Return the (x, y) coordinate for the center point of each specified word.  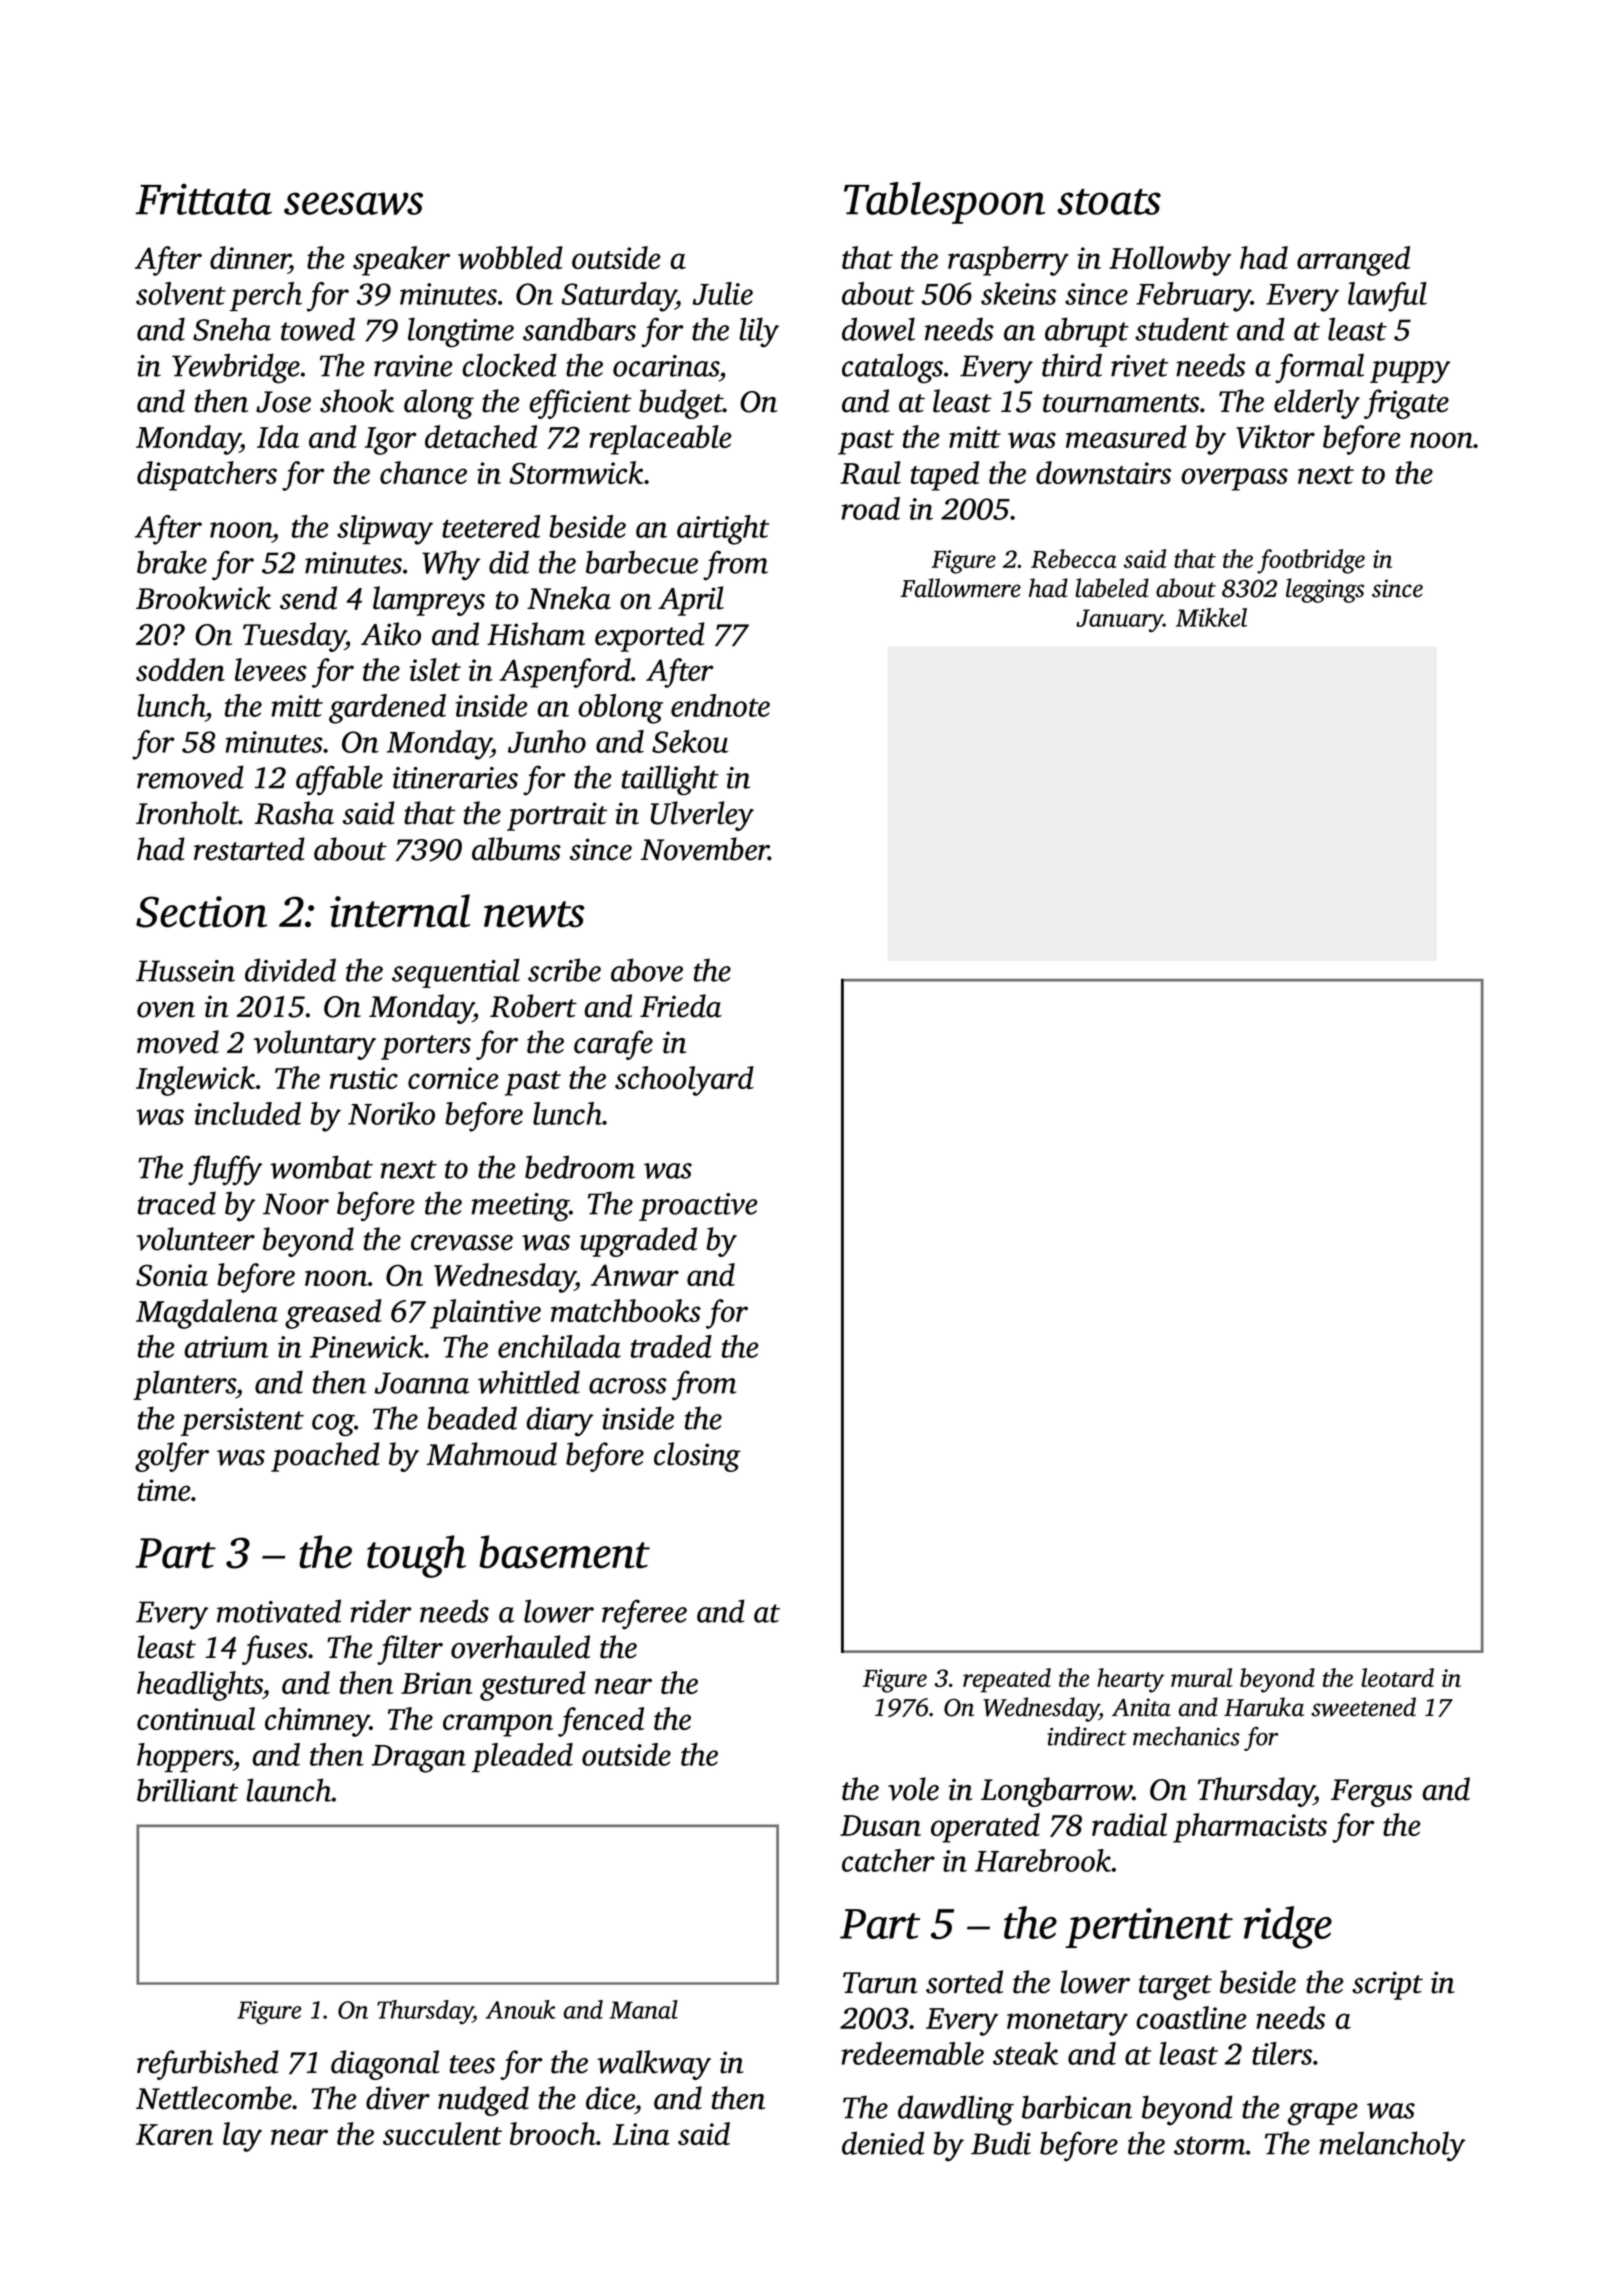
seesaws (353, 203)
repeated (1007, 1680)
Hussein (185, 971)
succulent (442, 2133)
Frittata (204, 199)
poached (325, 1457)
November (705, 849)
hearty (1130, 1680)
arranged (1353, 261)
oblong (620, 709)
